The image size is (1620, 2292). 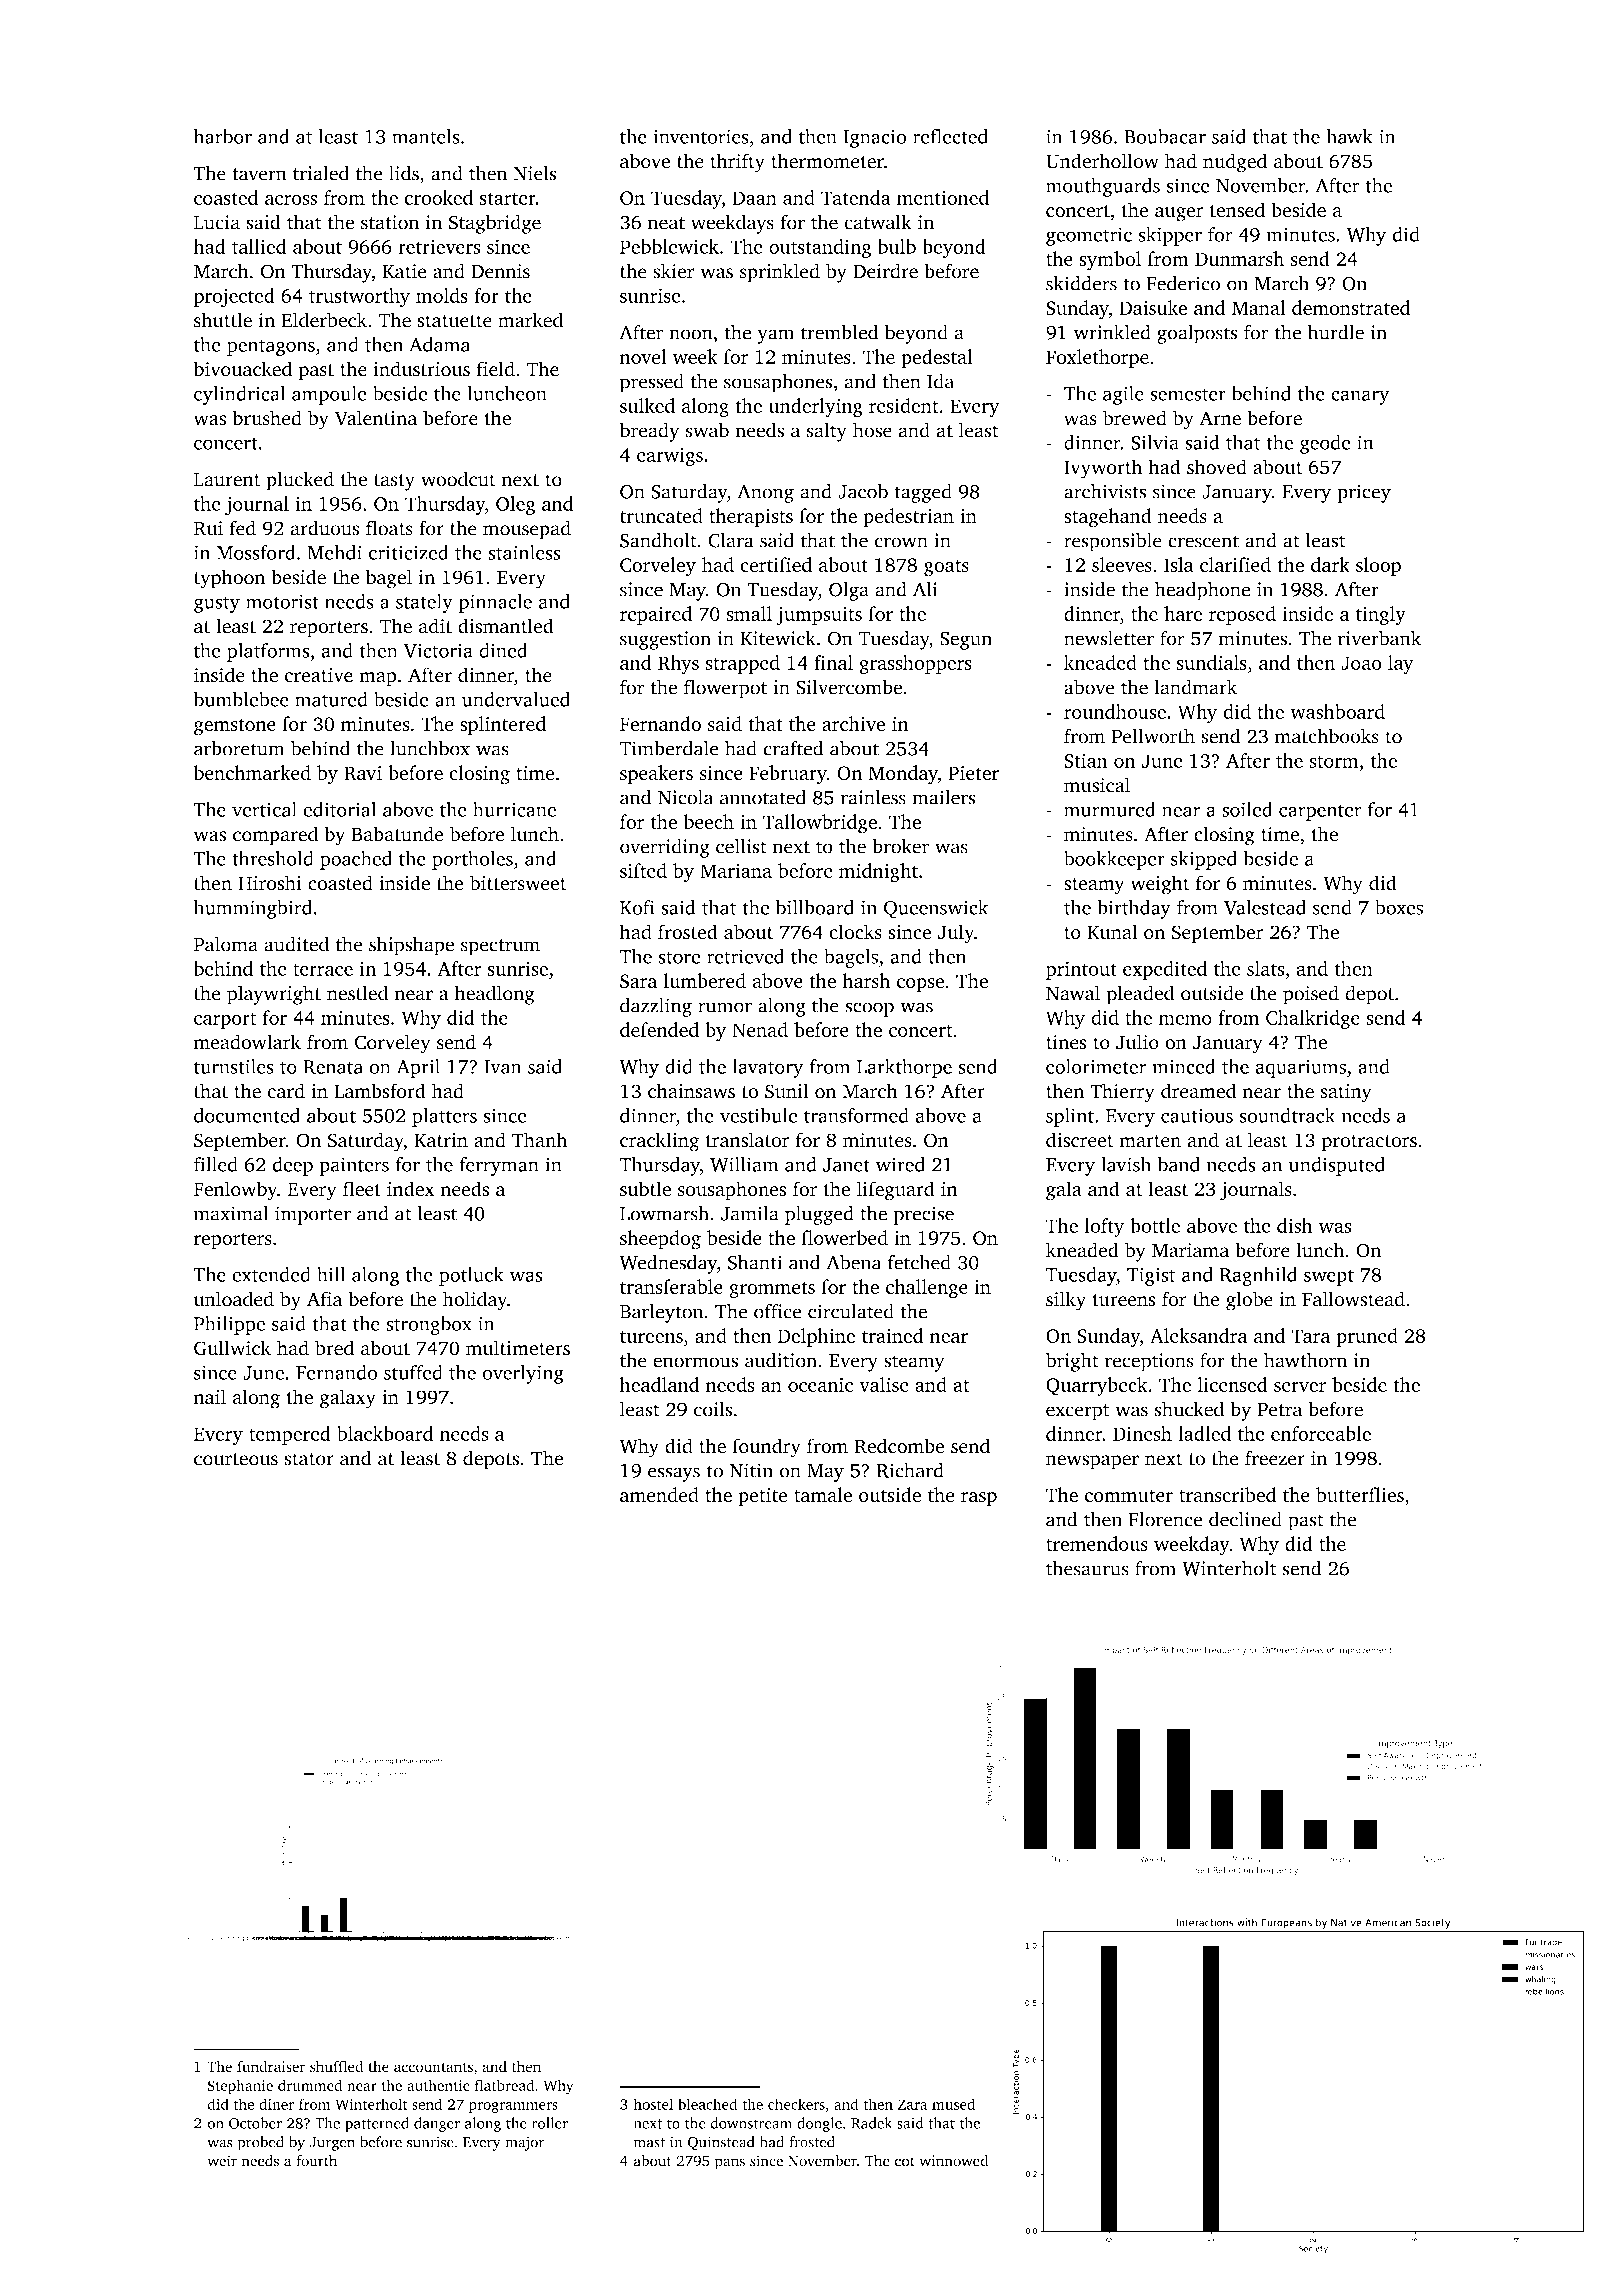 What do you see at coordinates (411, 946) in the page?
I see `shipshape` at bounding box center [411, 946].
